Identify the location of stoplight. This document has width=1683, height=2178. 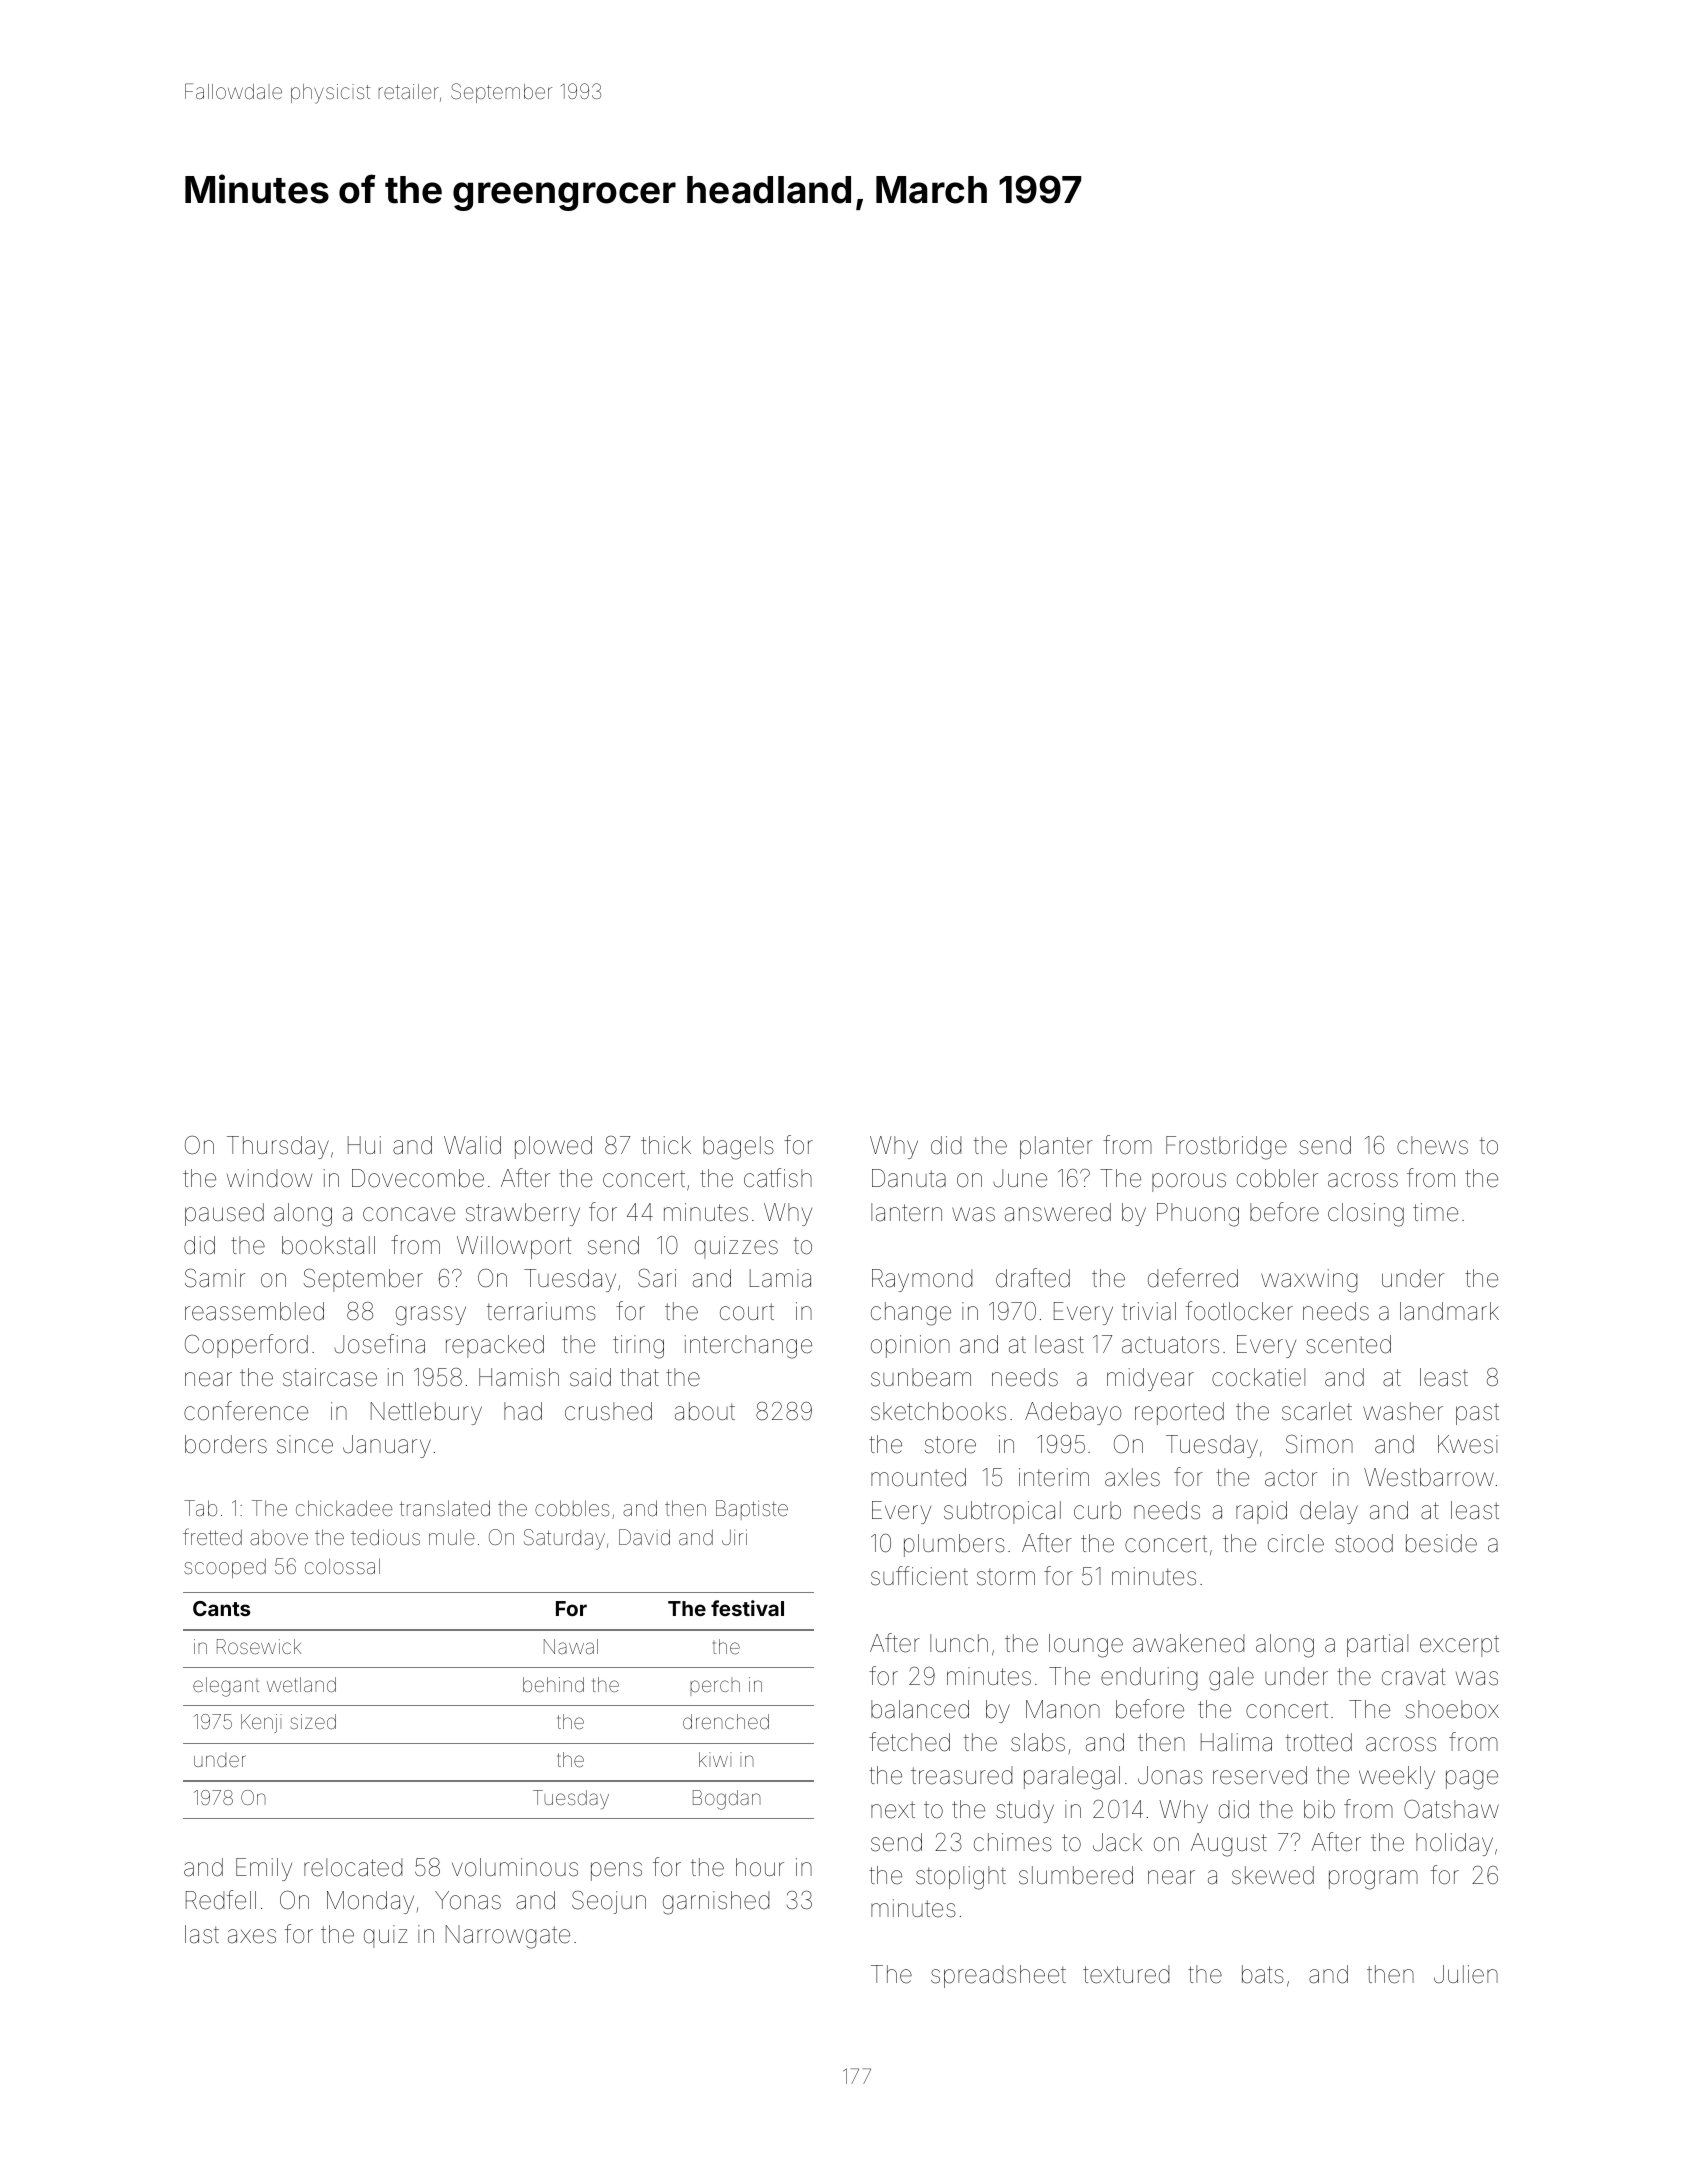
(961, 1878).
